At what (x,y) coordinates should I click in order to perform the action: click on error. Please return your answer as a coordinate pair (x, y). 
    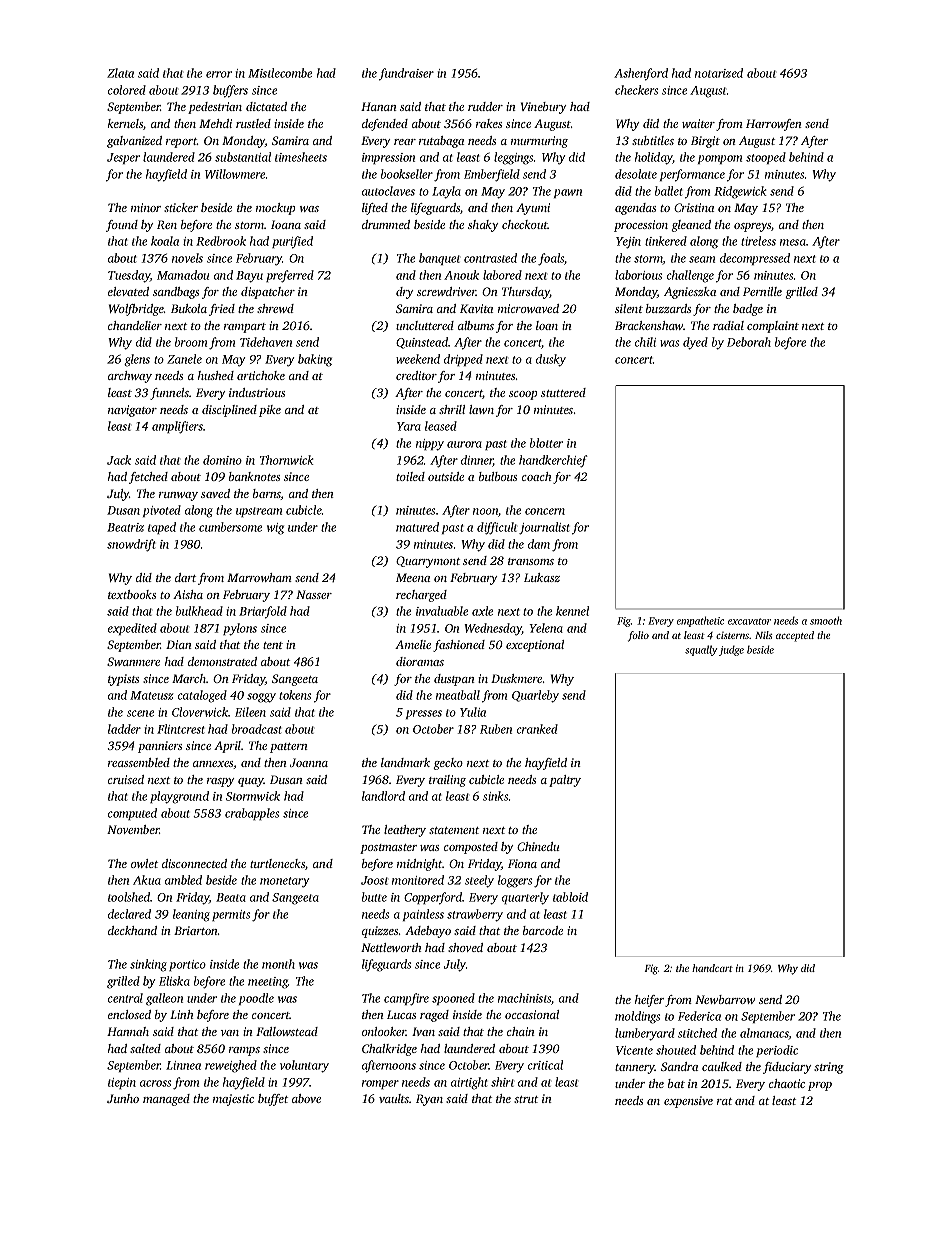
    Looking at the image, I should click on (219, 74).
